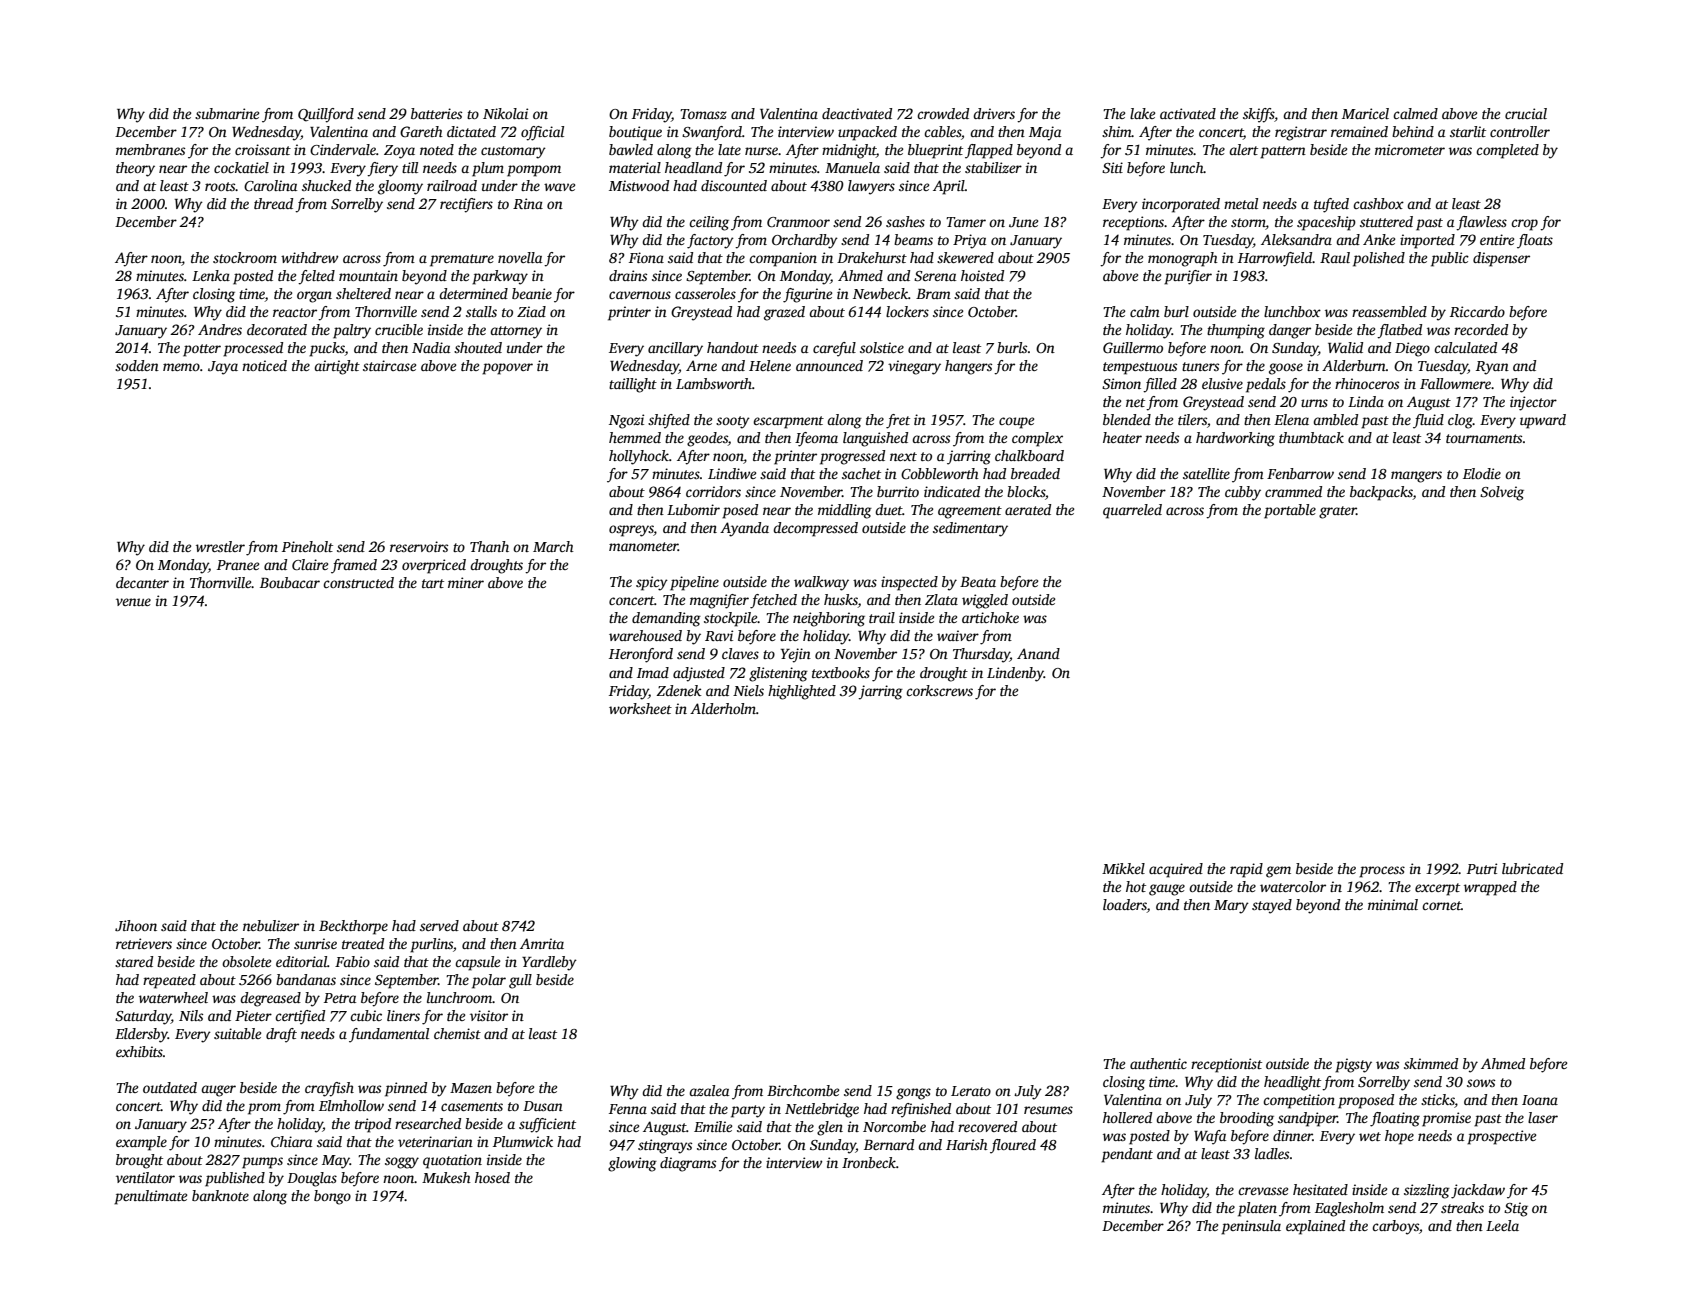  I want to click on Alderholm, so click(723, 708).
